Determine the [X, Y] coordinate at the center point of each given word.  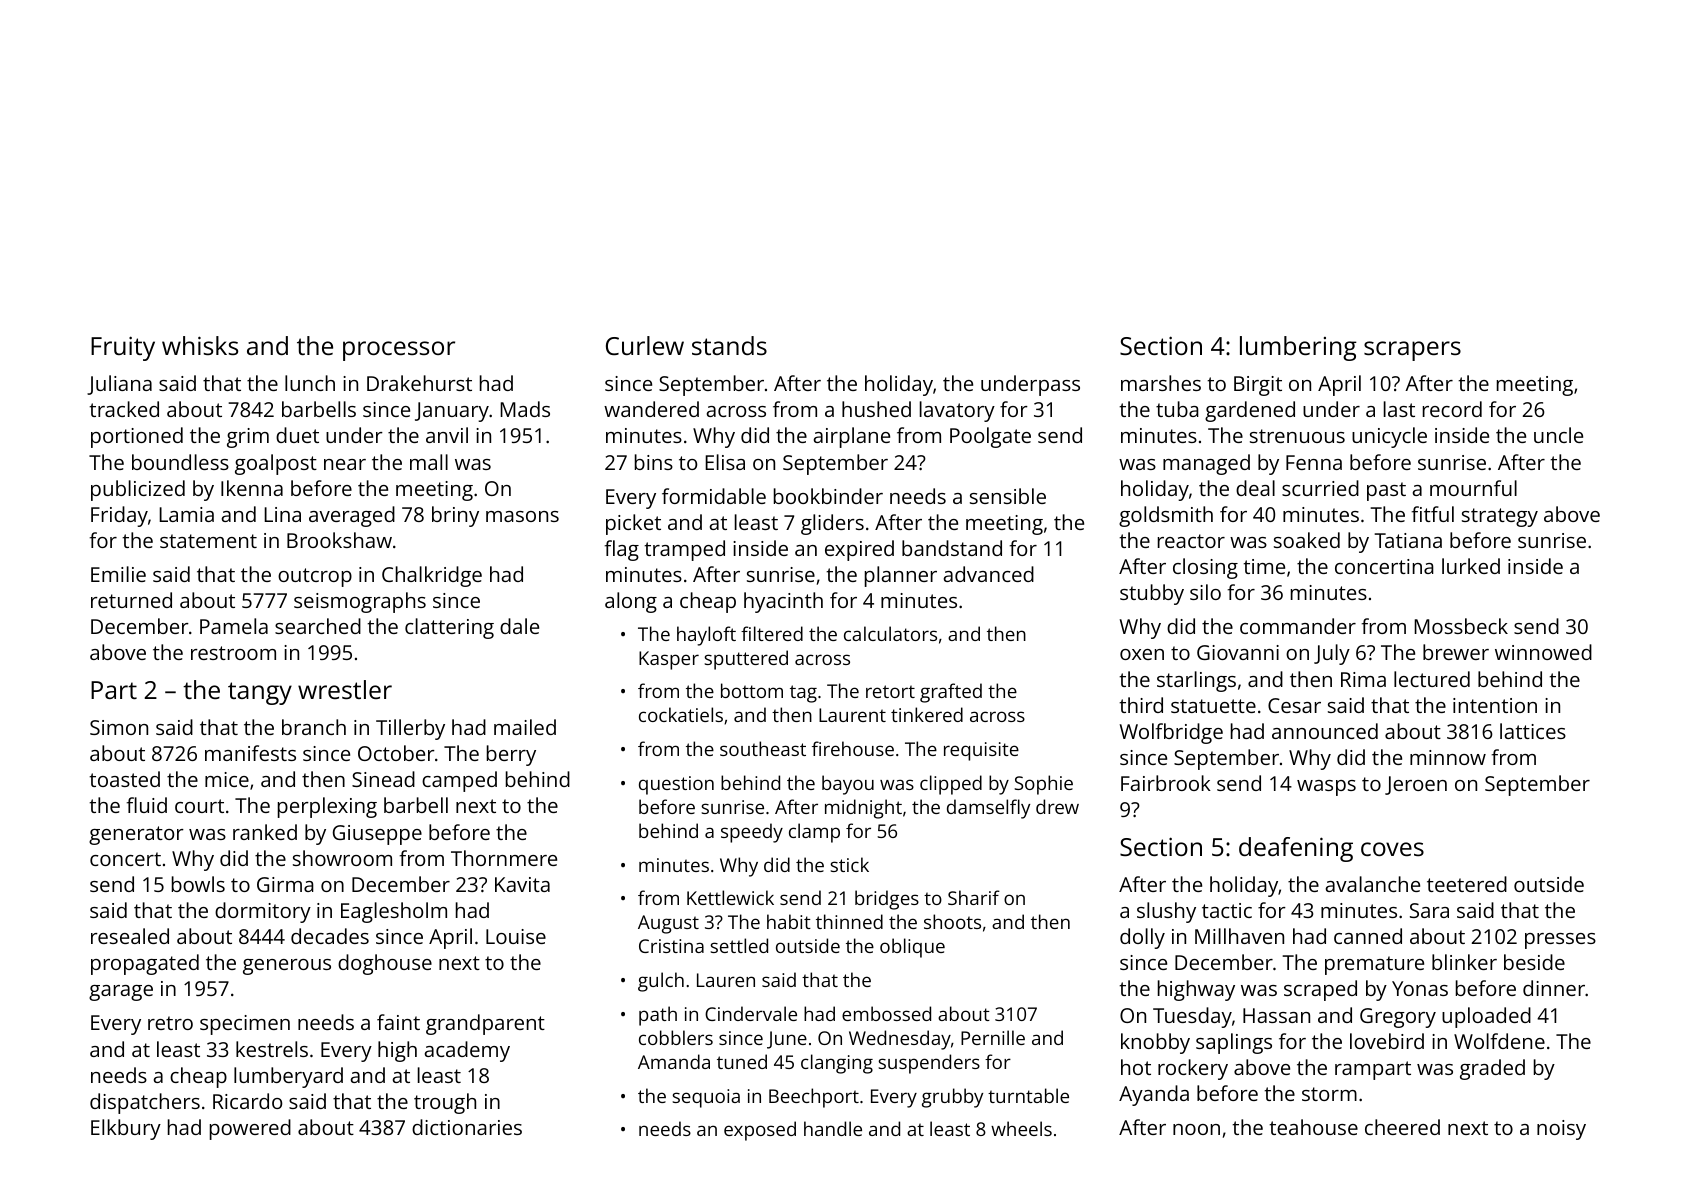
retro [170, 1023]
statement [208, 541]
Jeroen [1416, 785]
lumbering [1298, 348]
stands [729, 345]
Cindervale [751, 1013]
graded [1492, 1069]
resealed [130, 936]
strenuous [1297, 436]
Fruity [123, 348]
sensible [1008, 496]
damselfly [988, 809]
